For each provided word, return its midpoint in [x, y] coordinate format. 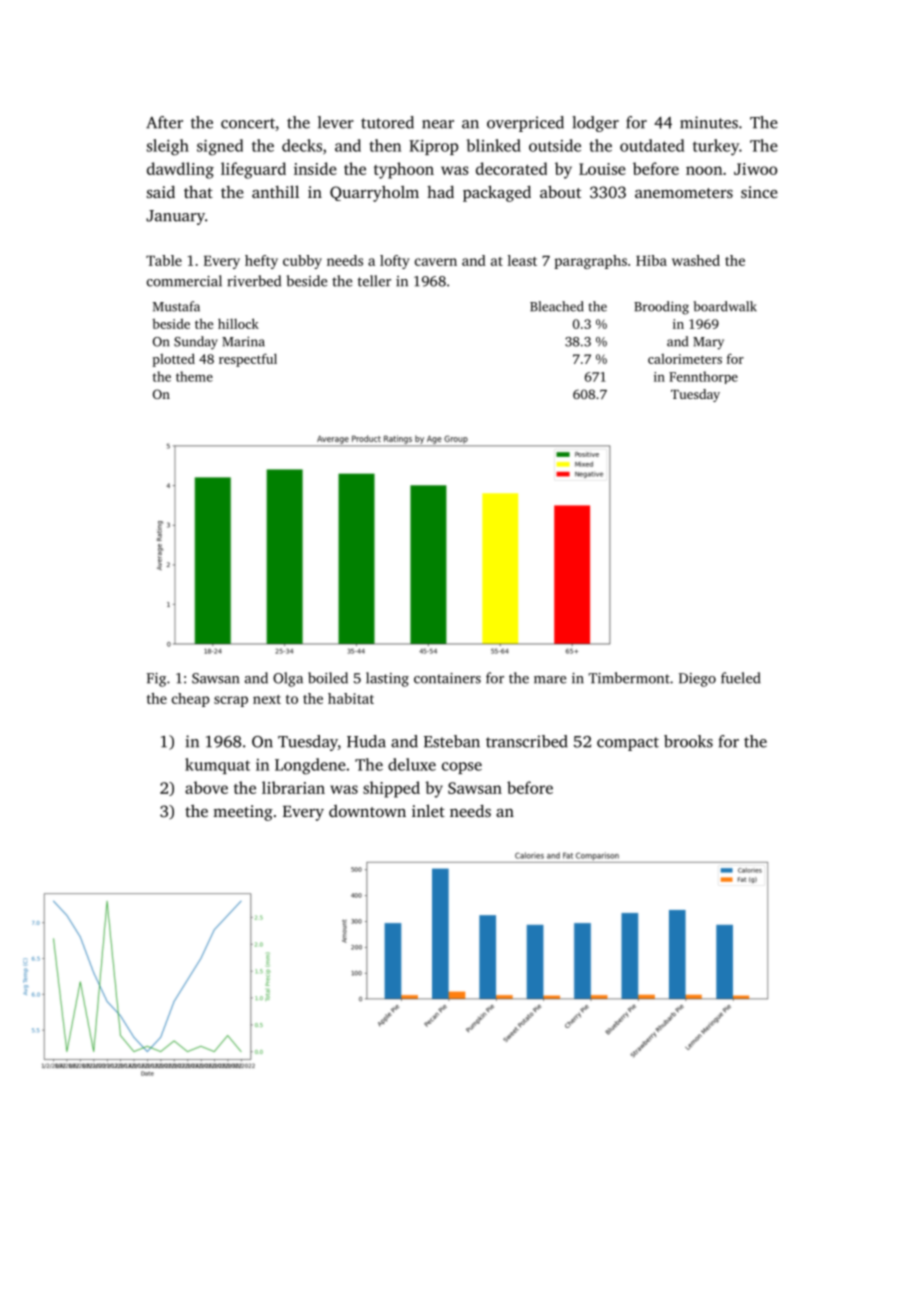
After [164, 122]
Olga [288, 679]
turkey [716, 147]
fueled [741, 678]
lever [336, 122]
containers [447, 678]
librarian [293, 787]
